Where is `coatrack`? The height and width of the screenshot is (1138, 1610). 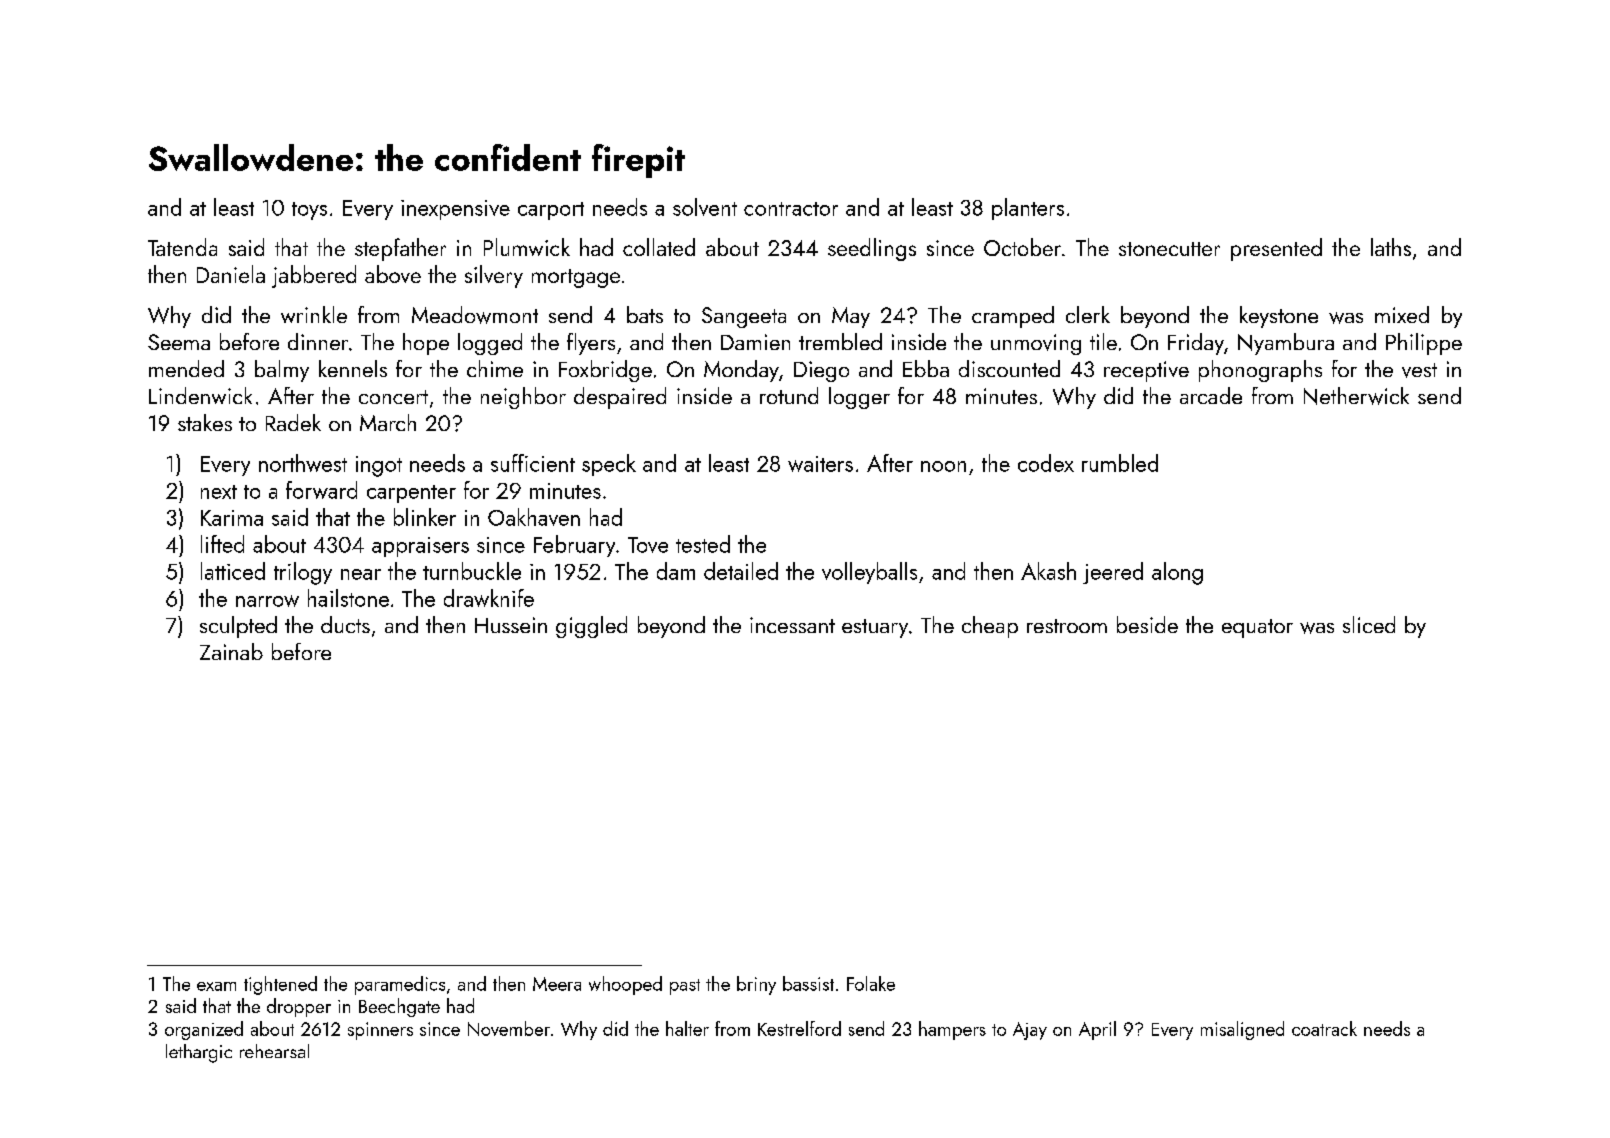
coatrack is located at coordinates (1324, 1028).
